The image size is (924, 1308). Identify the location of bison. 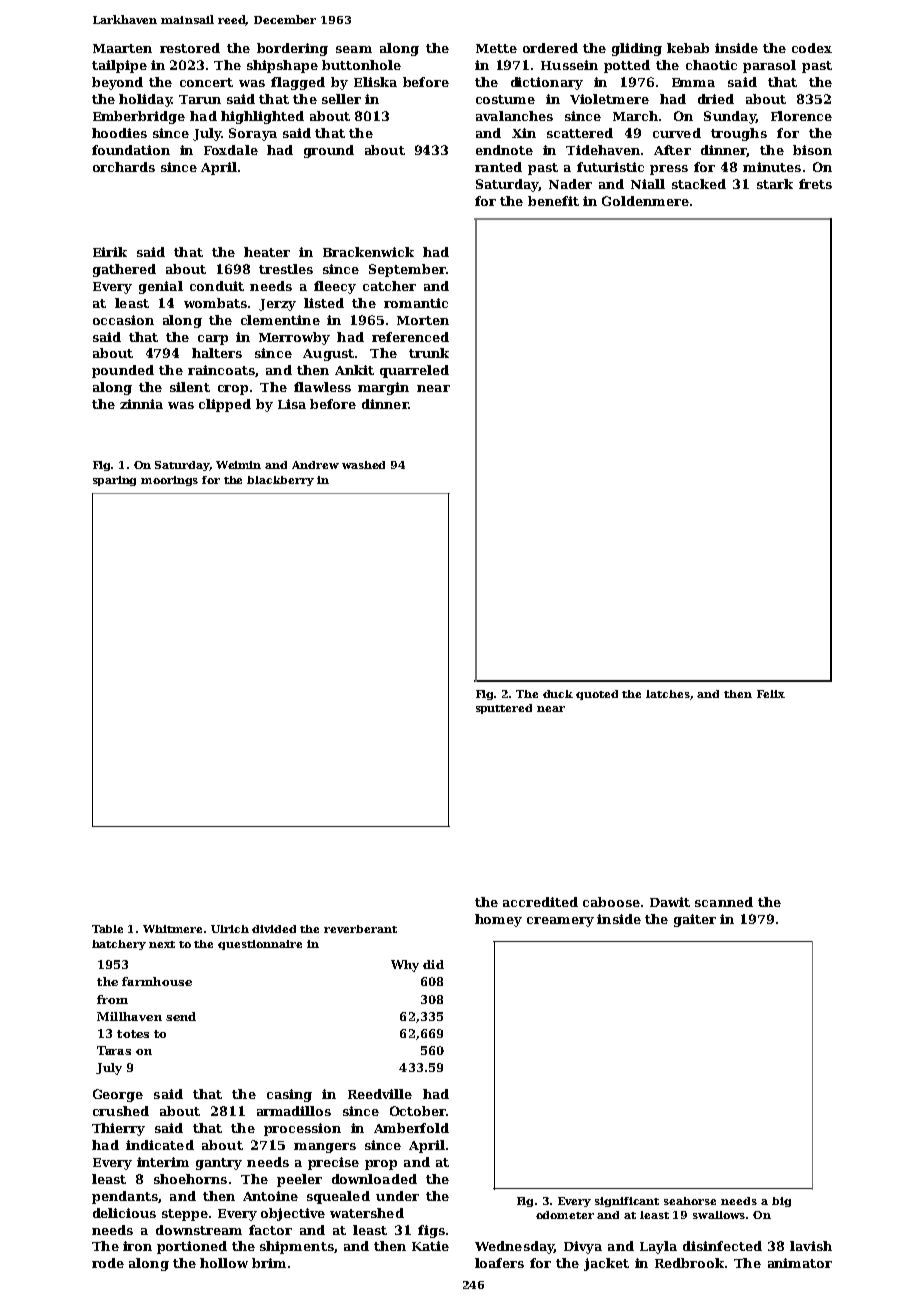
(812, 150).
